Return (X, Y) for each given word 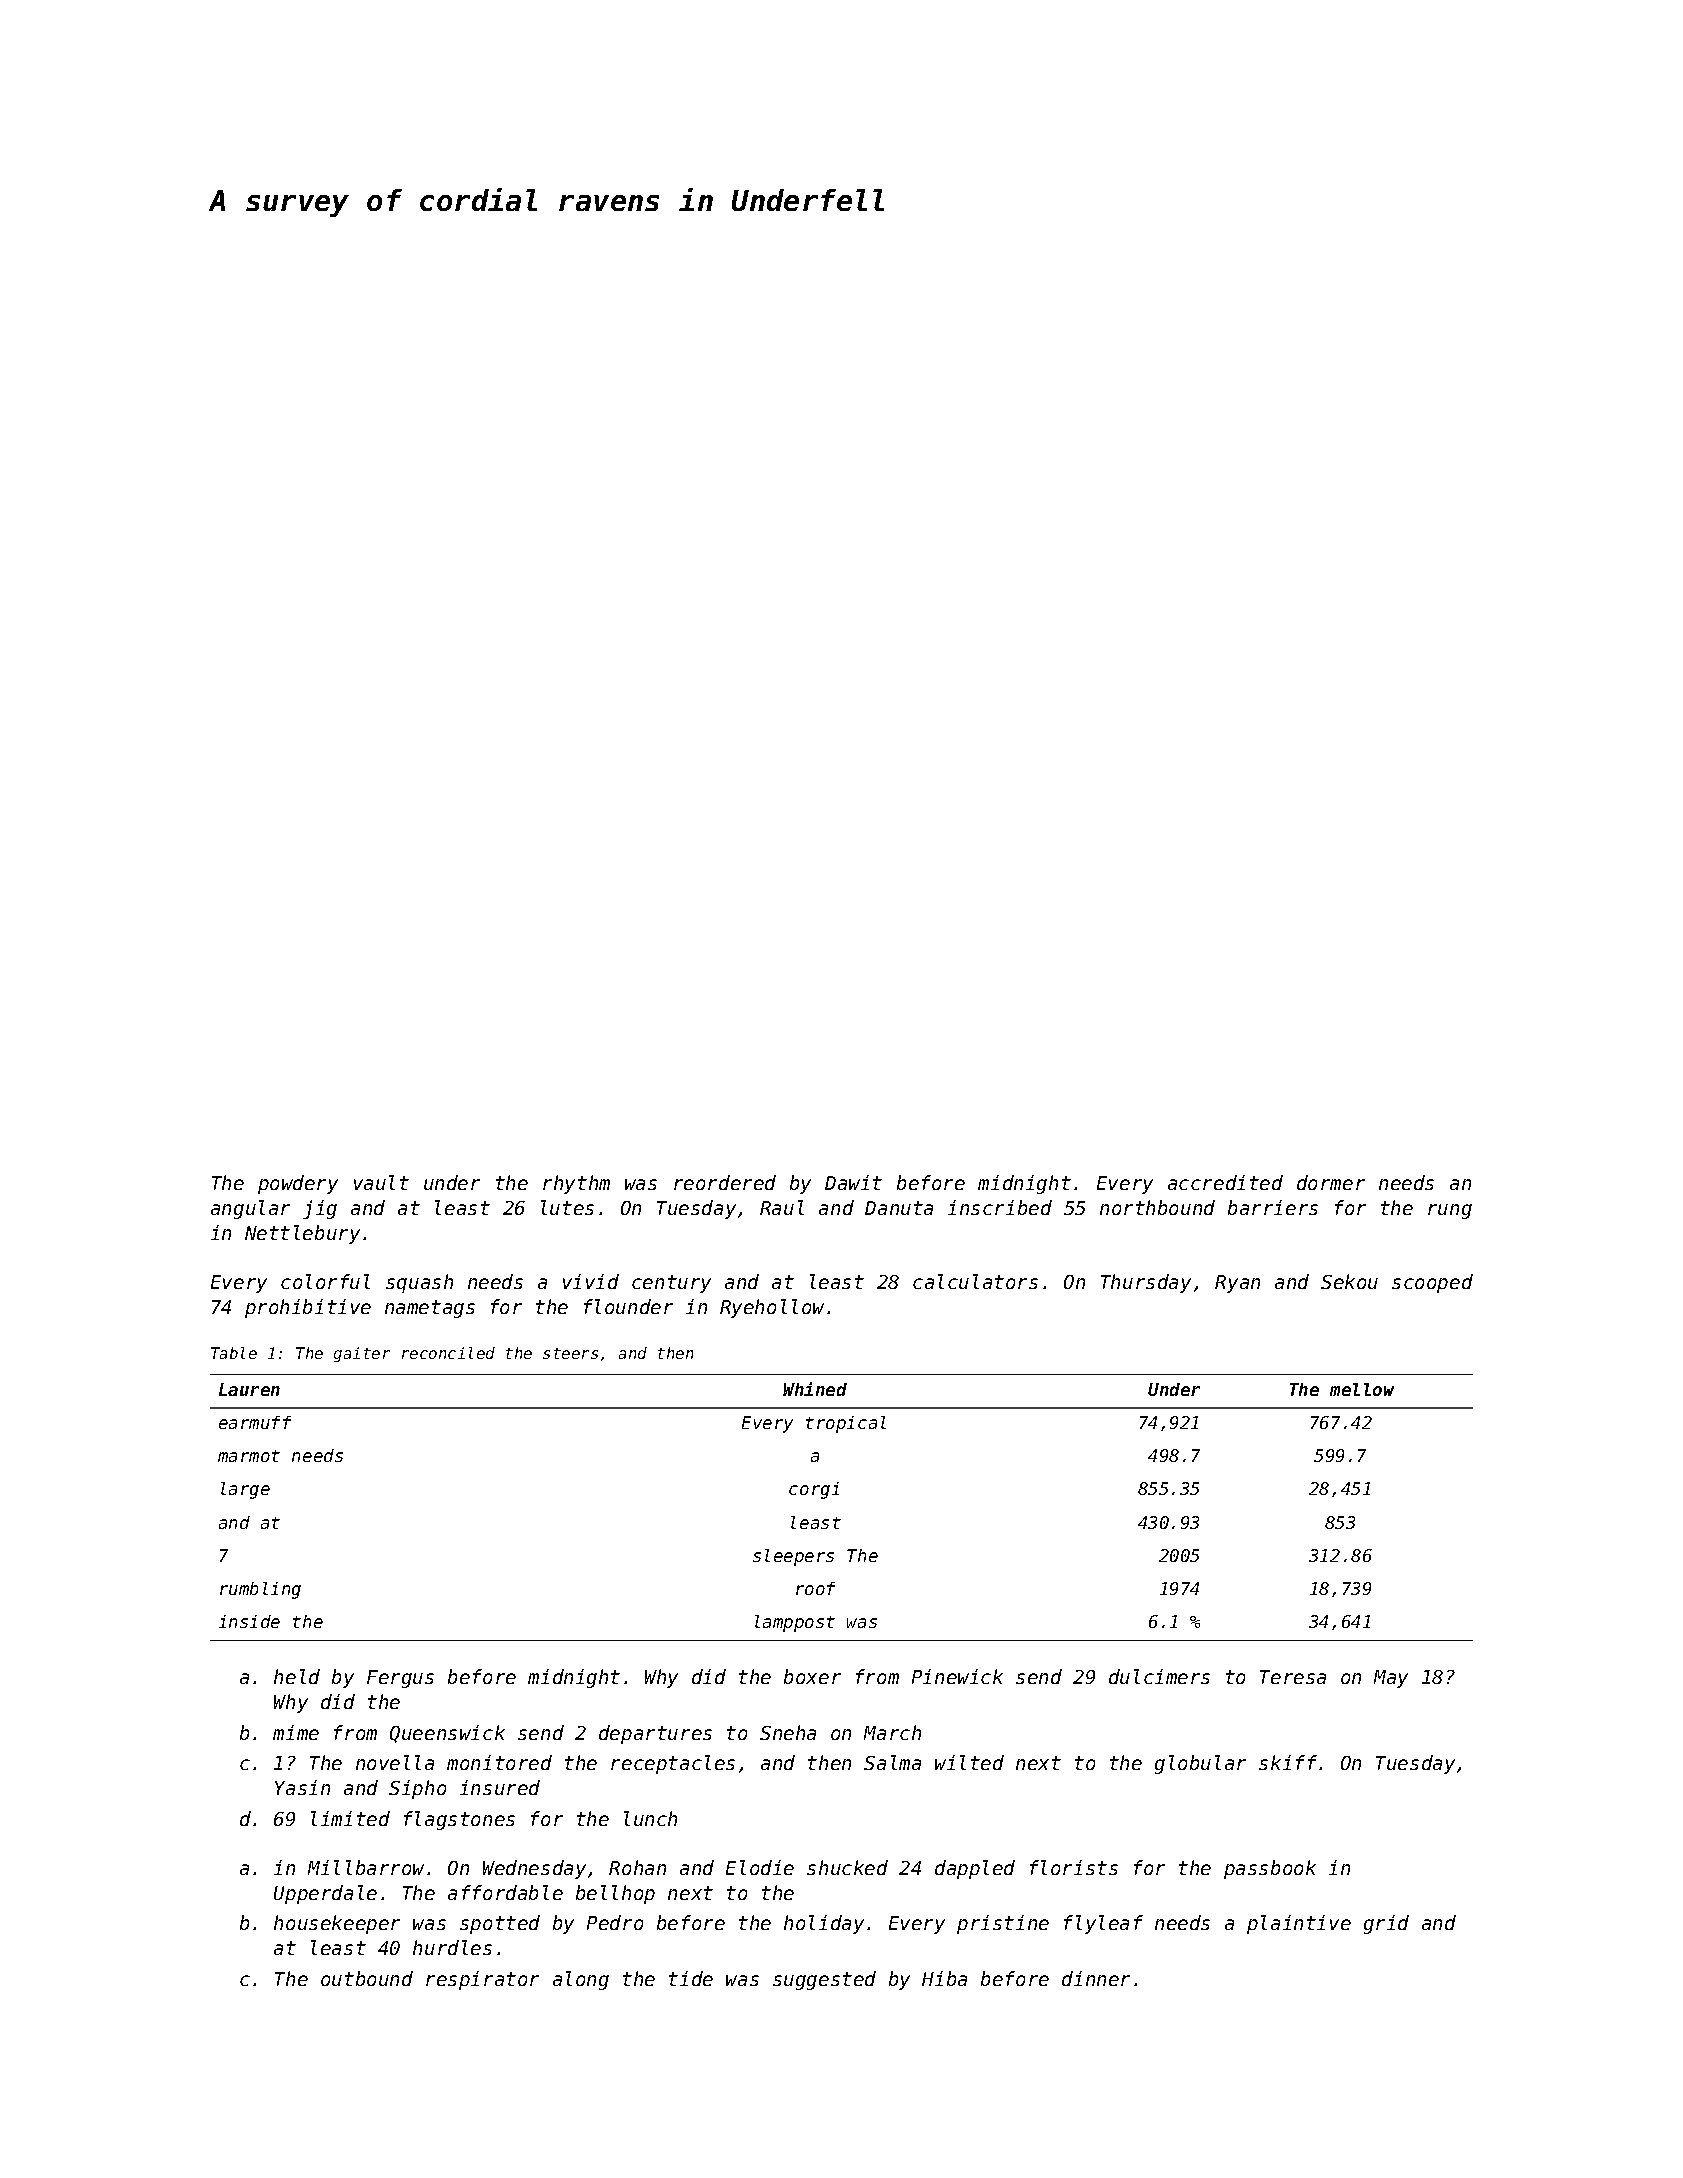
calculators (975, 1281)
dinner (1096, 1978)
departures (655, 1734)
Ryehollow (772, 1308)
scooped (1432, 1283)
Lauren (249, 1389)
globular (1200, 1764)
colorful (325, 1281)
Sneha (788, 1732)
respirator (482, 1980)
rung (1450, 1211)
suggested (824, 1980)
